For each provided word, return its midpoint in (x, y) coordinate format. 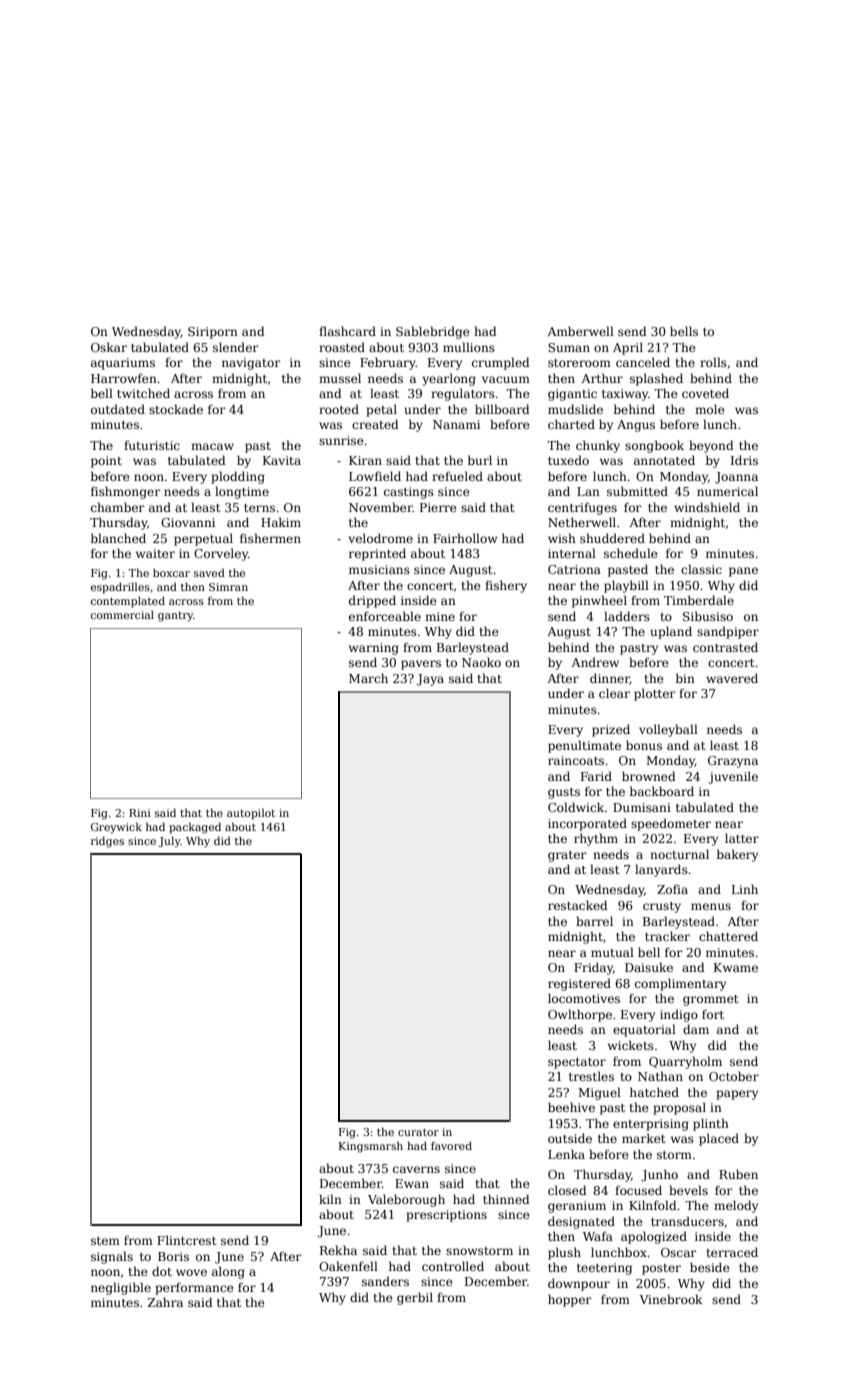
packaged (195, 828)
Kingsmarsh (371, 1147)
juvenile (733, 777)
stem (105, 1241)
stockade (176, 409)
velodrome (380, 538)
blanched (118, 538)
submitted (637, 491)
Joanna (736, 478)
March (368, 678)
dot (162, 1271)
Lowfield (375, 476)
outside (570, 1138)
